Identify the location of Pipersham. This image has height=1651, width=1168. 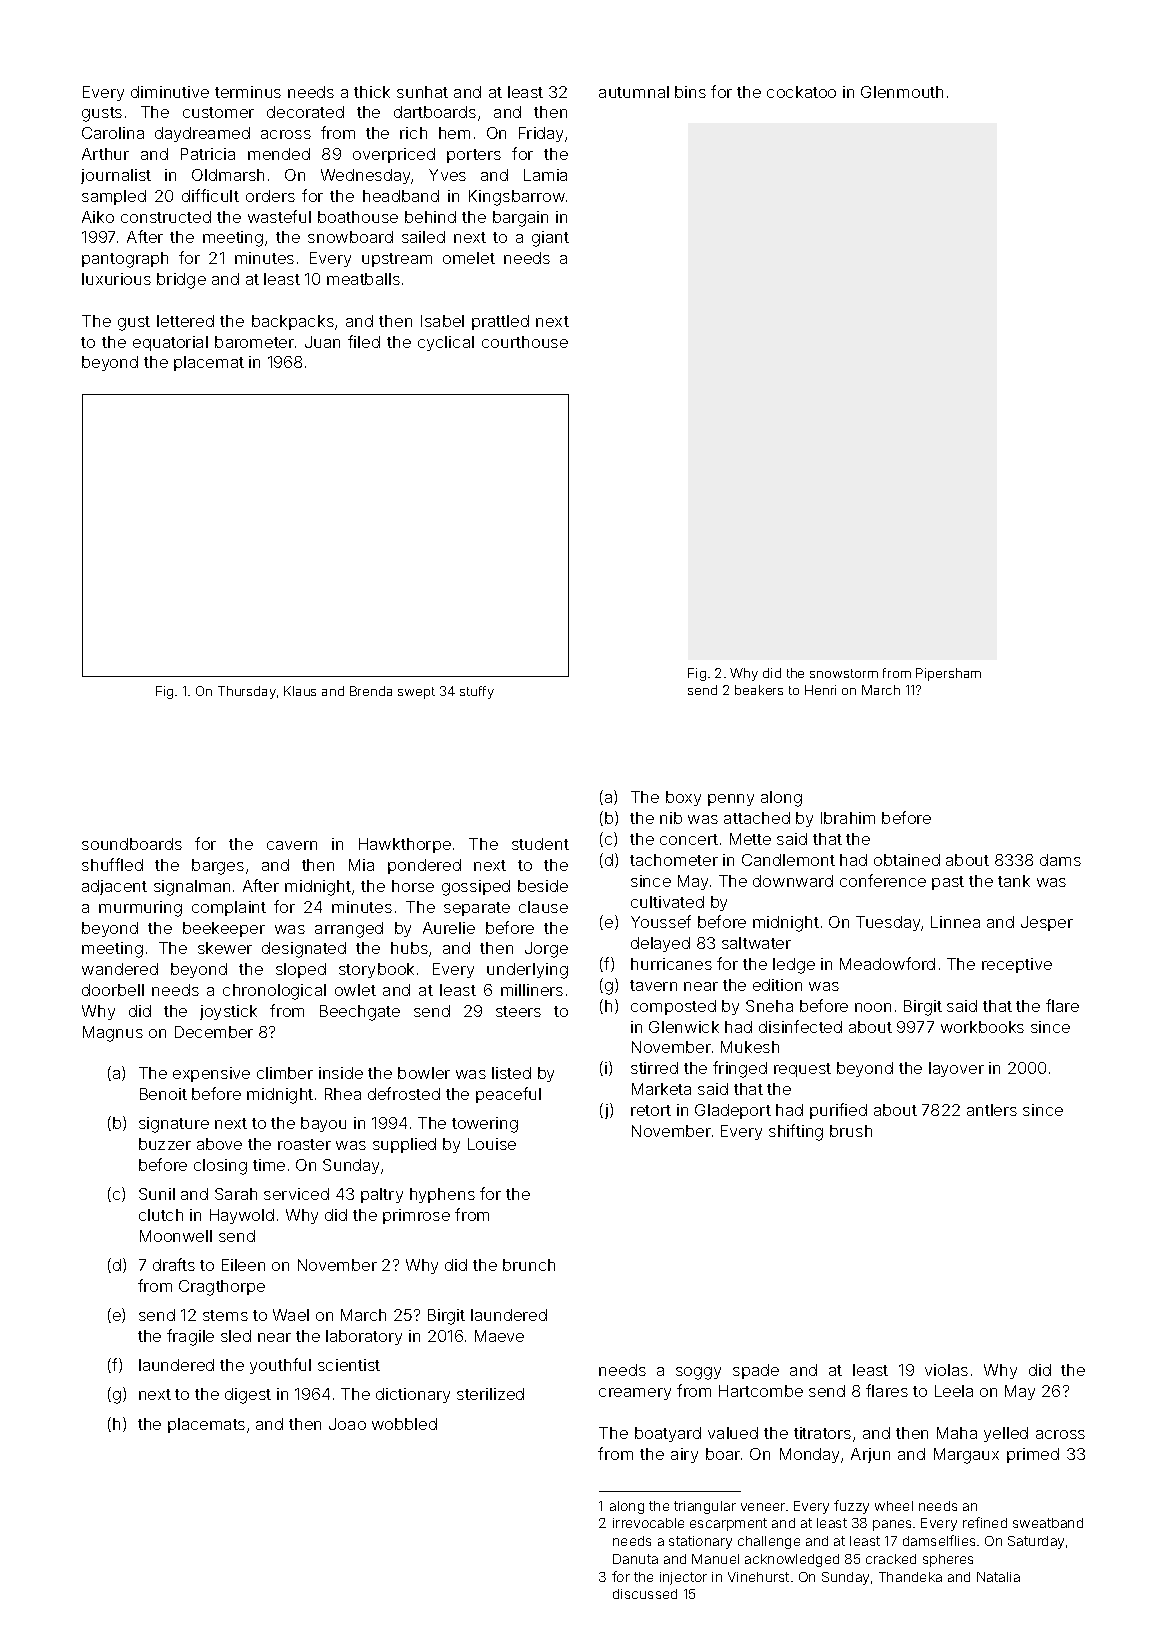
(948, 674).
